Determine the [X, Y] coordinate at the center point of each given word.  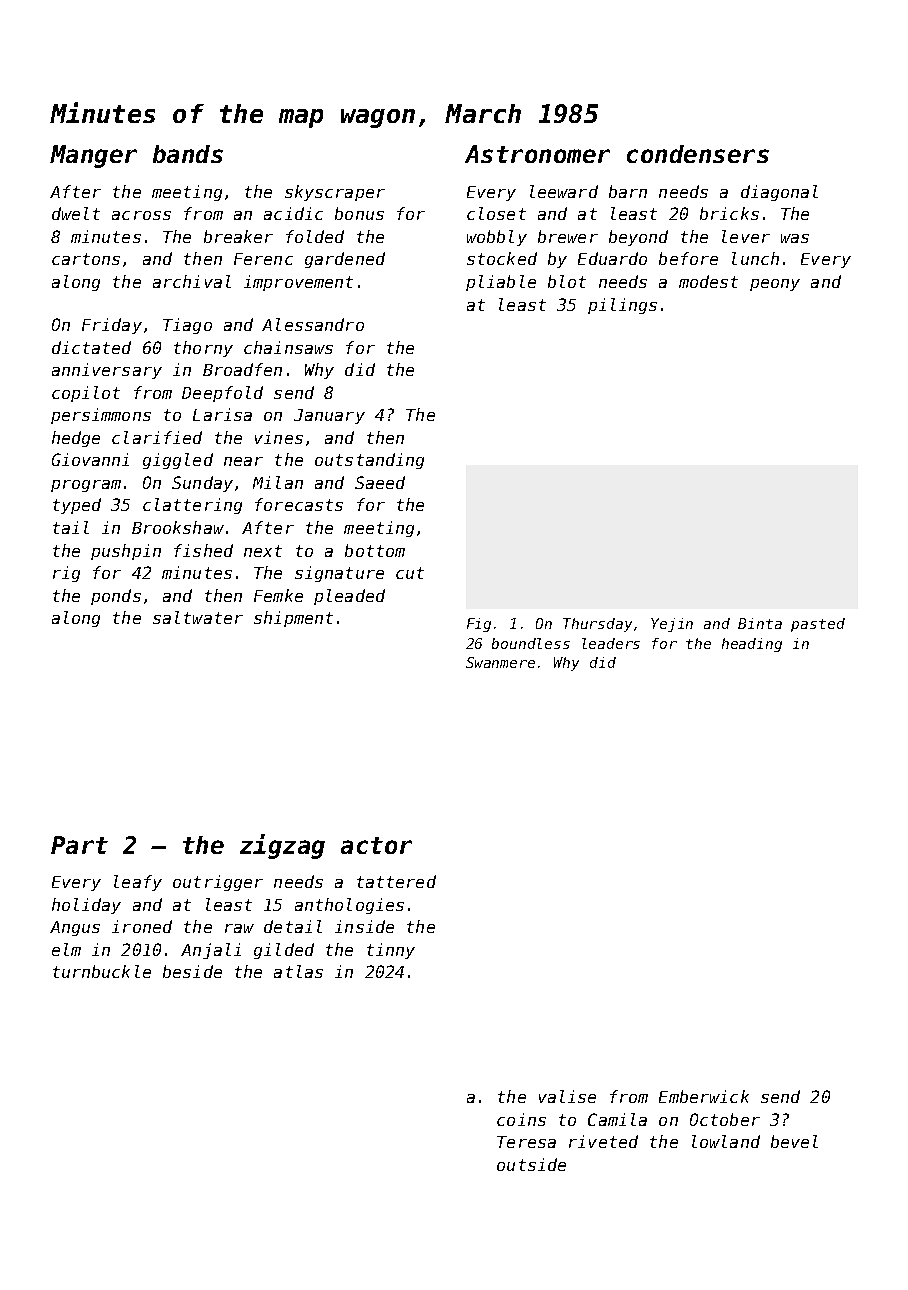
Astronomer [537, 154]
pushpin [126, 552]
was [795, 238]
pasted [818, 625]
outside [531, 1164]
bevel [794, 1141]
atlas [298, 971]
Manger [93, 156]
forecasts [299, 504]
